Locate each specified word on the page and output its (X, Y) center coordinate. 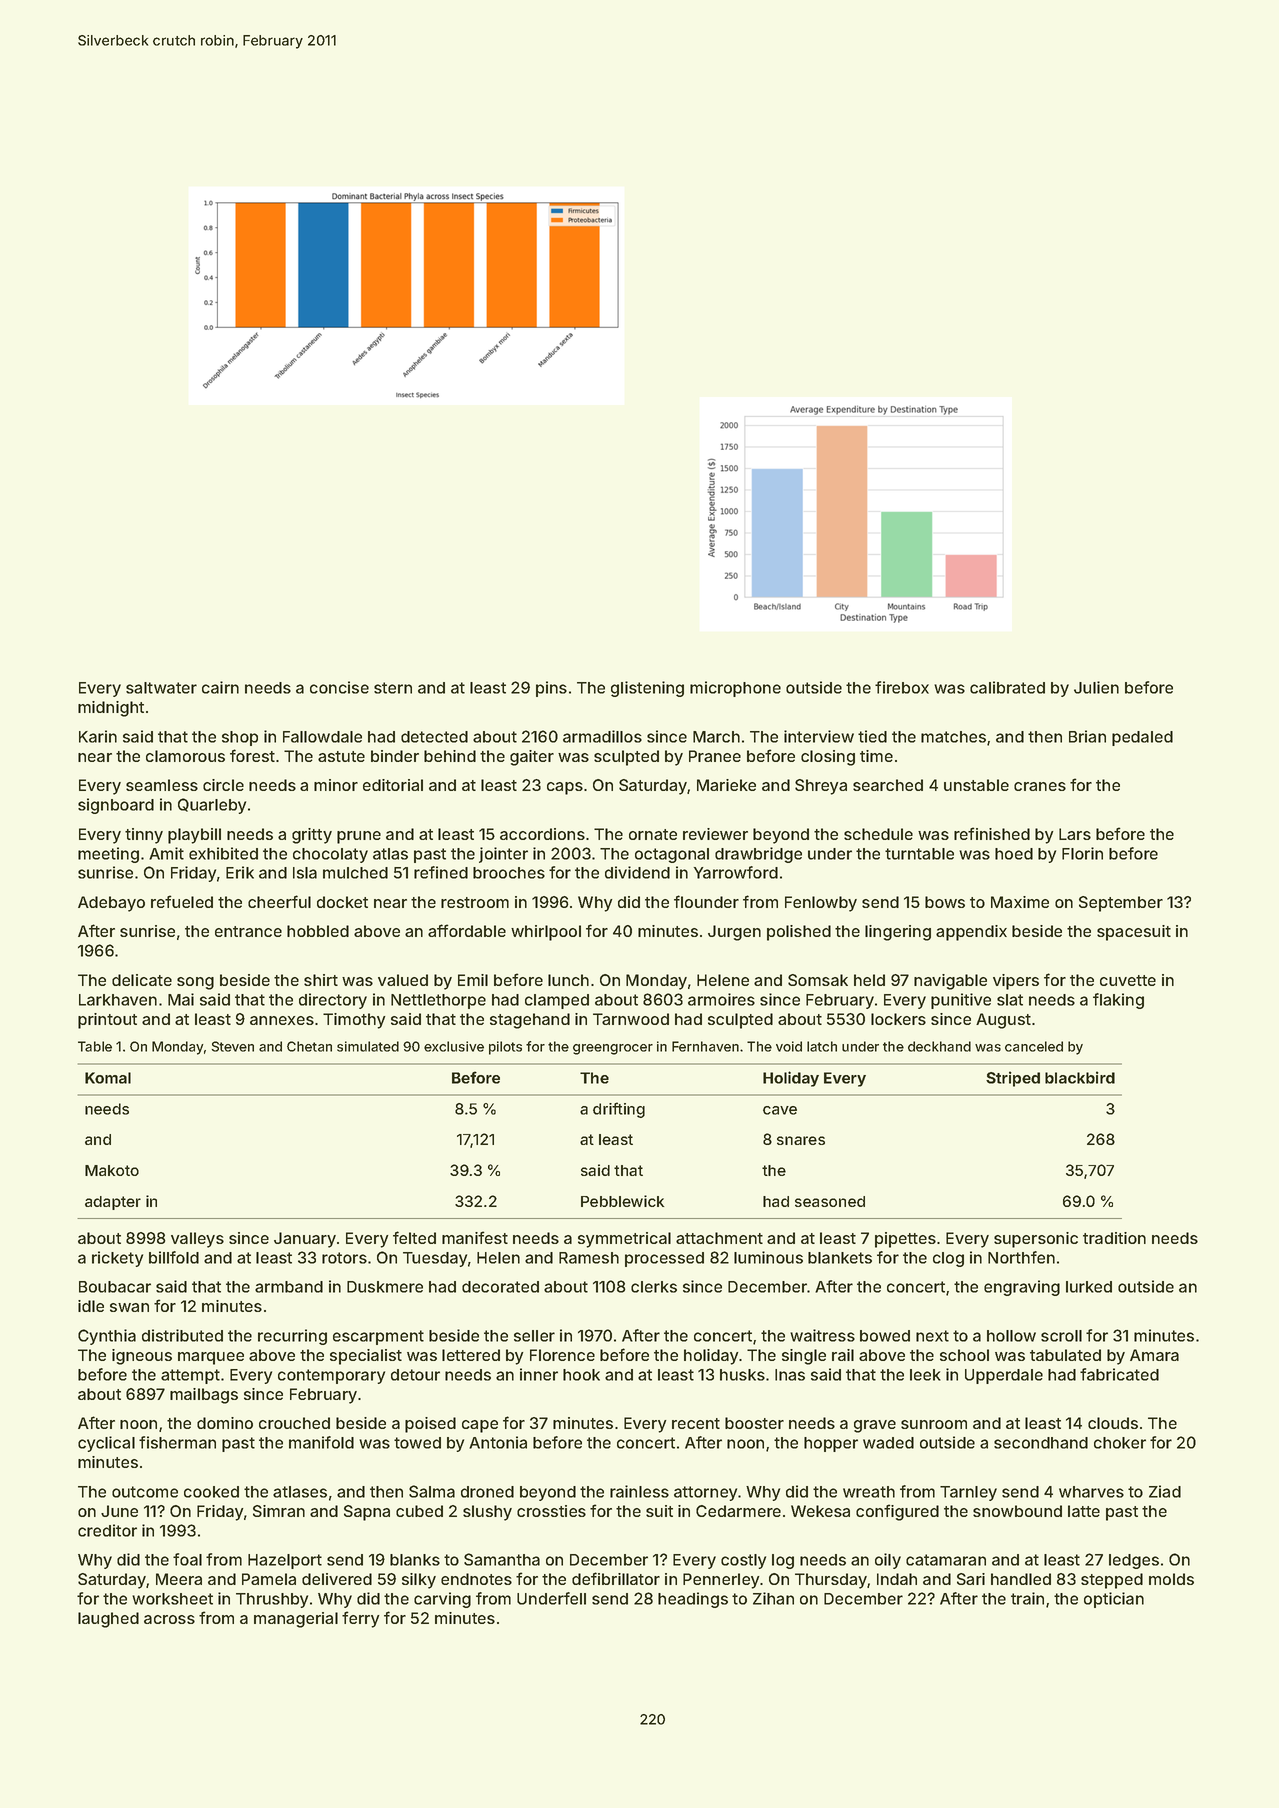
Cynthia (107, 1337)
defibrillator (616, 1578)
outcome (145, 1492)
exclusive (454, 1046)
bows (945, 902)
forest (252, 755)
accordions (542, 834)
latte (1084, 1511)
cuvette (1128, 980)
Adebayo (111, 904)
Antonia (498, 1442)
